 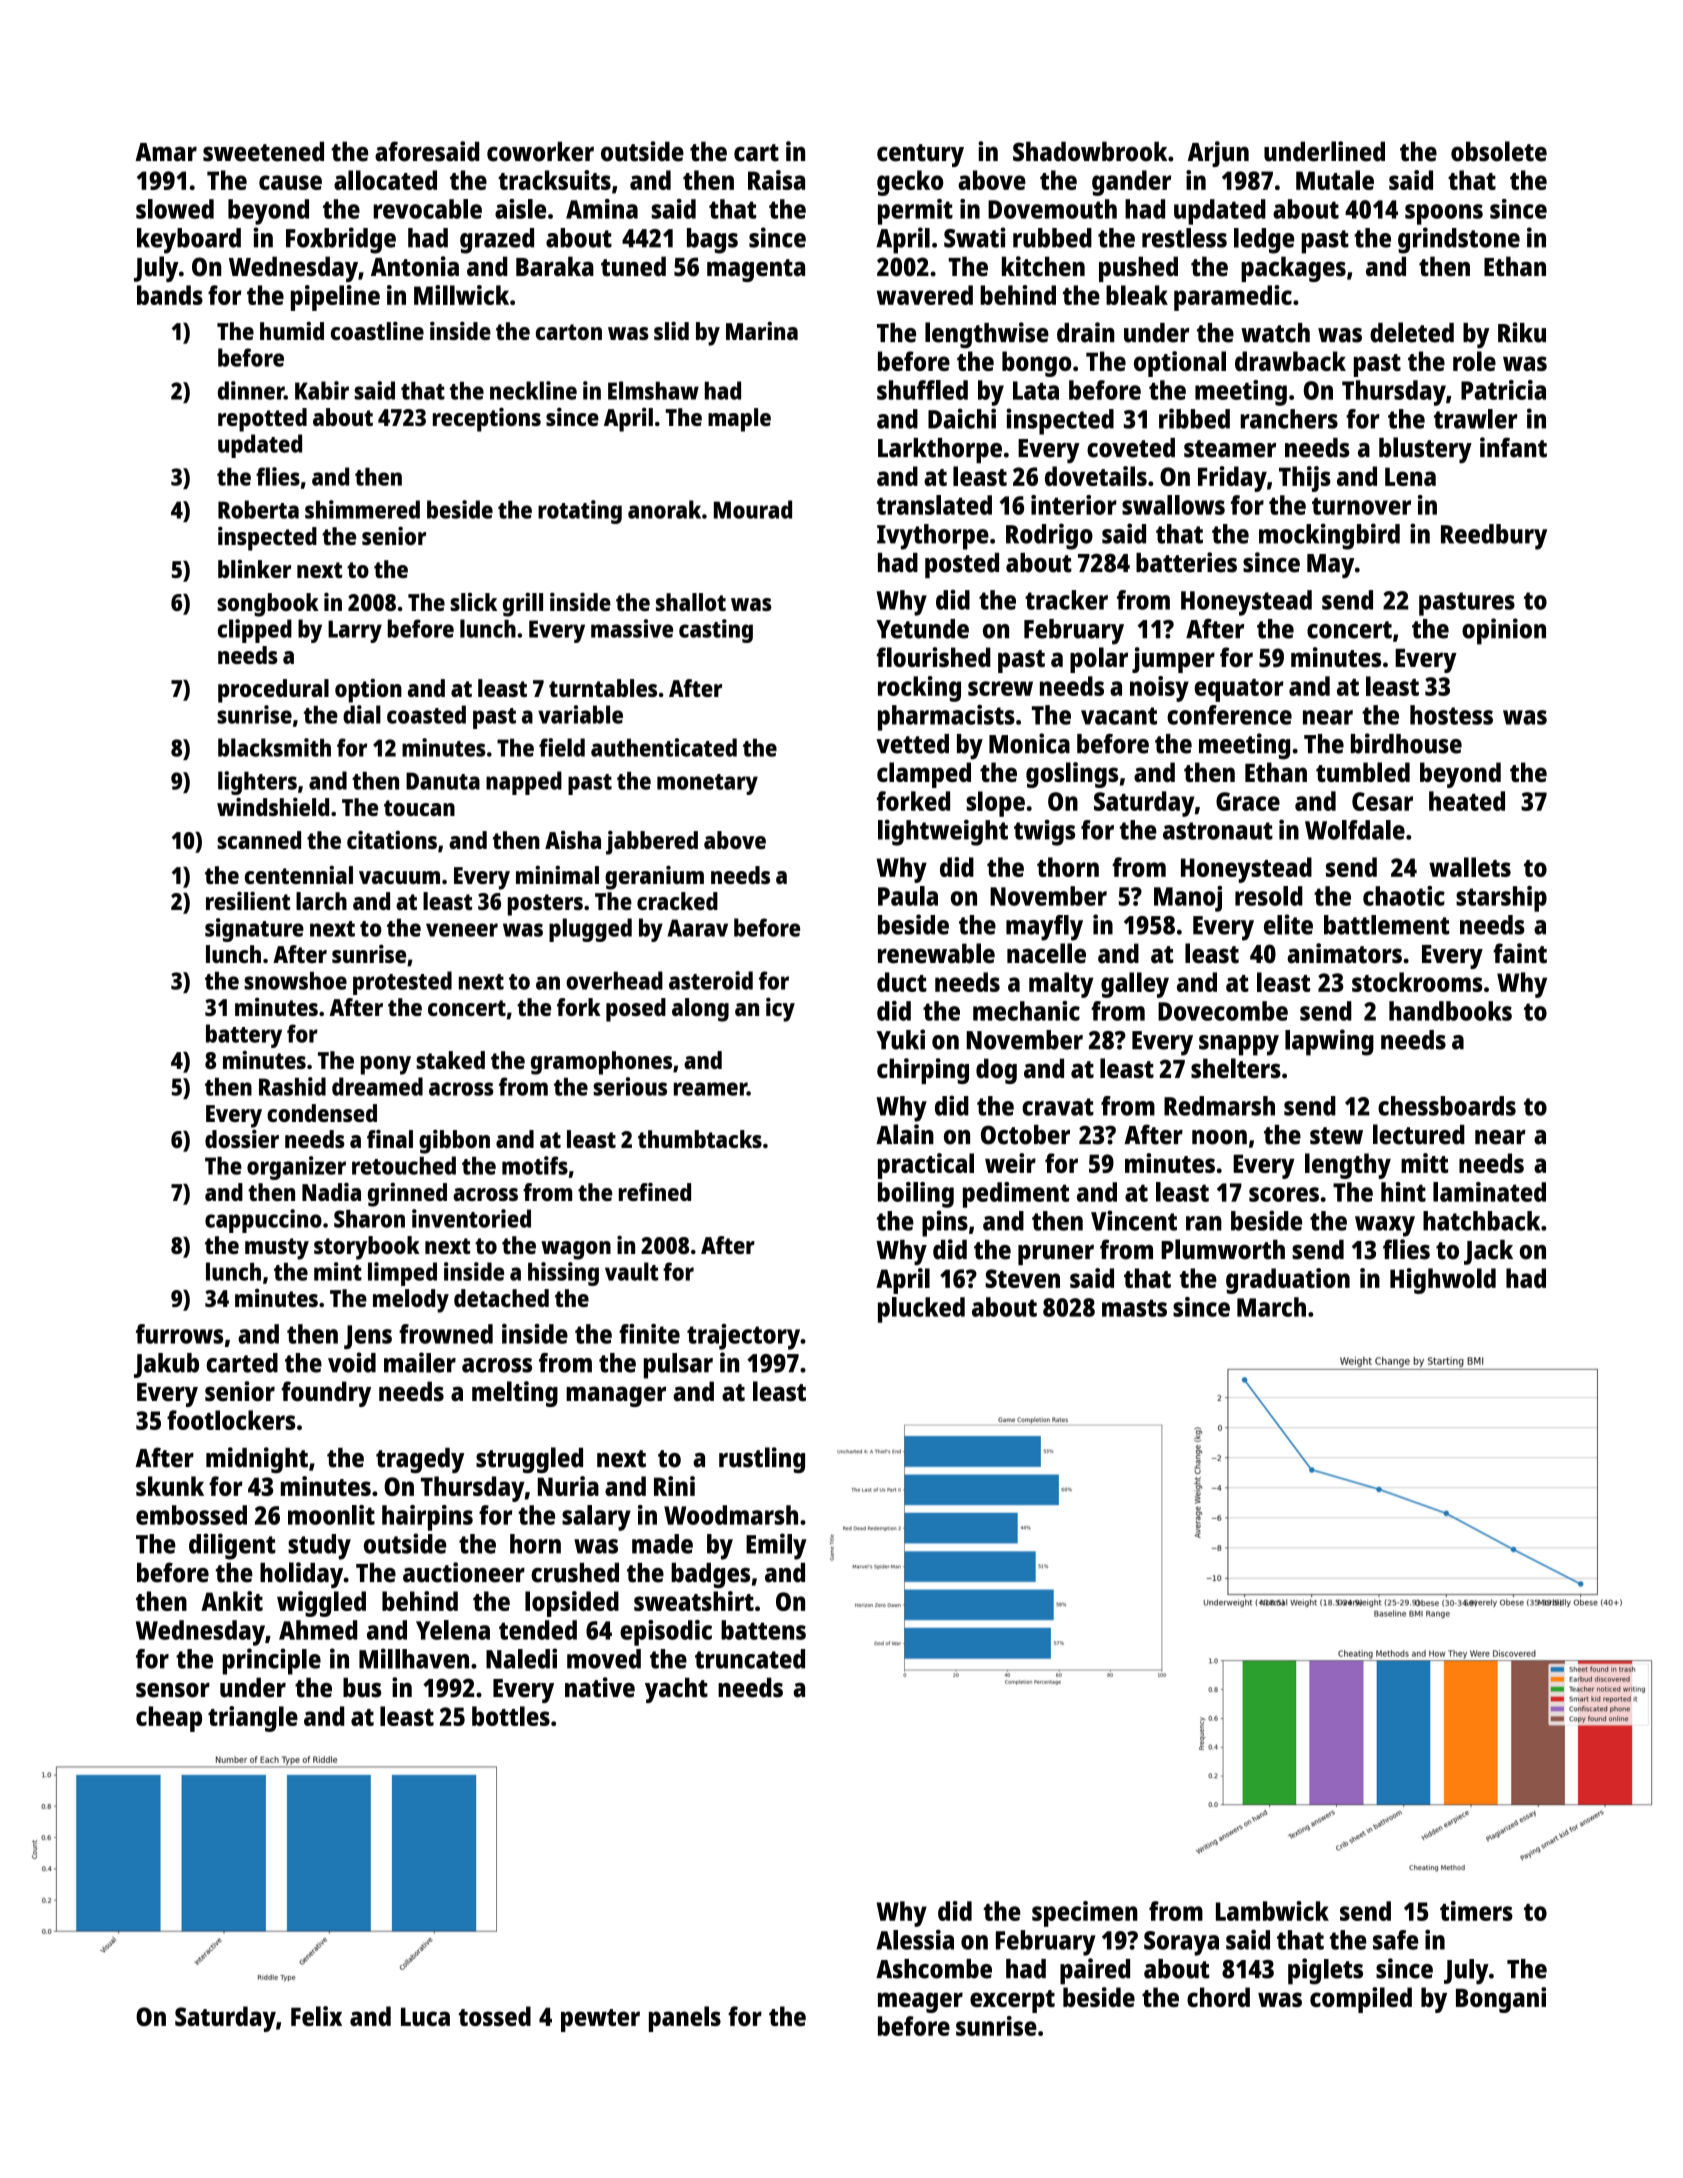 What do you see at coordinates (1218, 1997) in the screenshot?
I see `chord` at bounding box center [1218, 1997].
